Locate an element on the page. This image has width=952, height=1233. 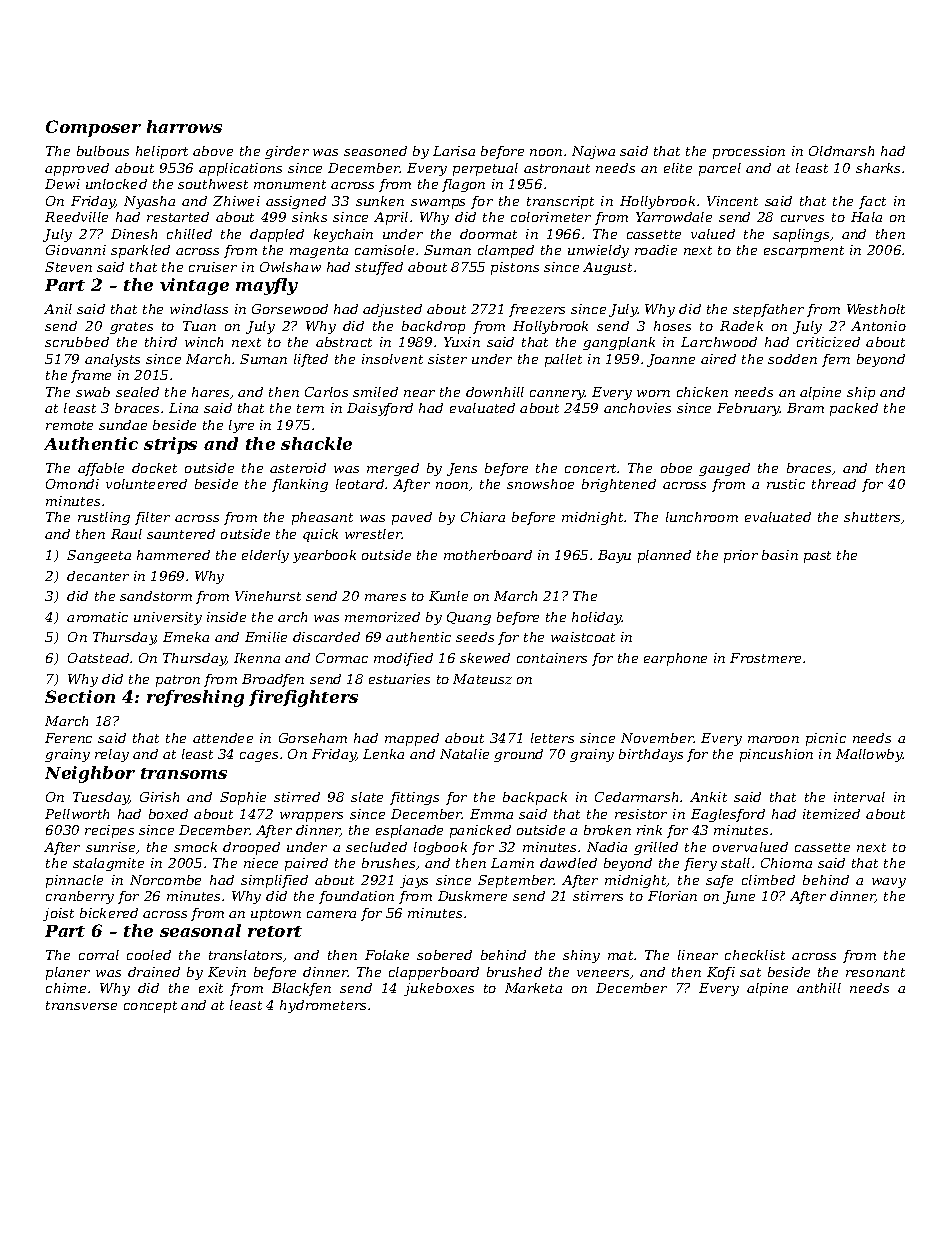
veneers is located at coordinates (603, 973).
